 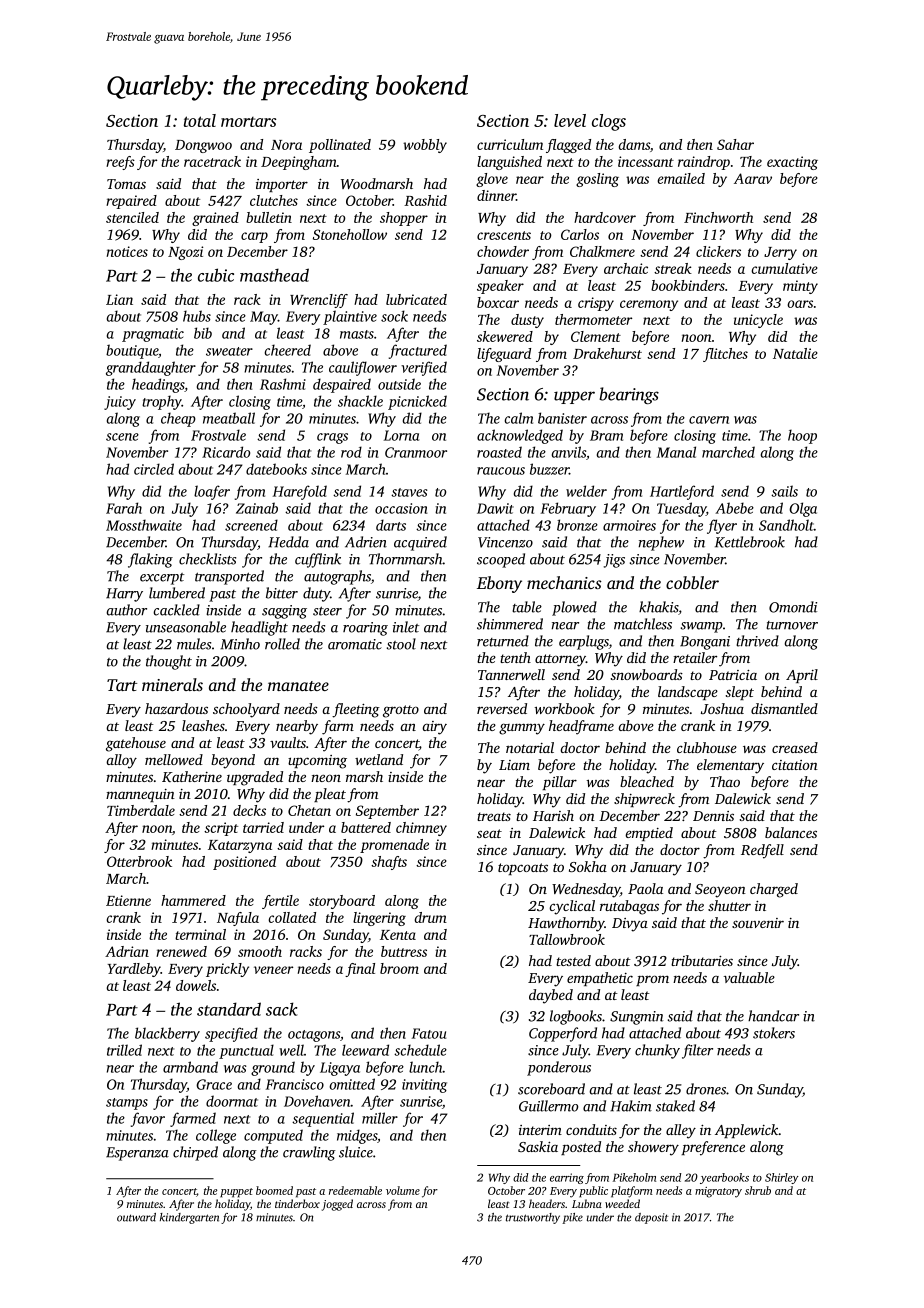 I want to click on bulletin, so click(x=269, y=217).
